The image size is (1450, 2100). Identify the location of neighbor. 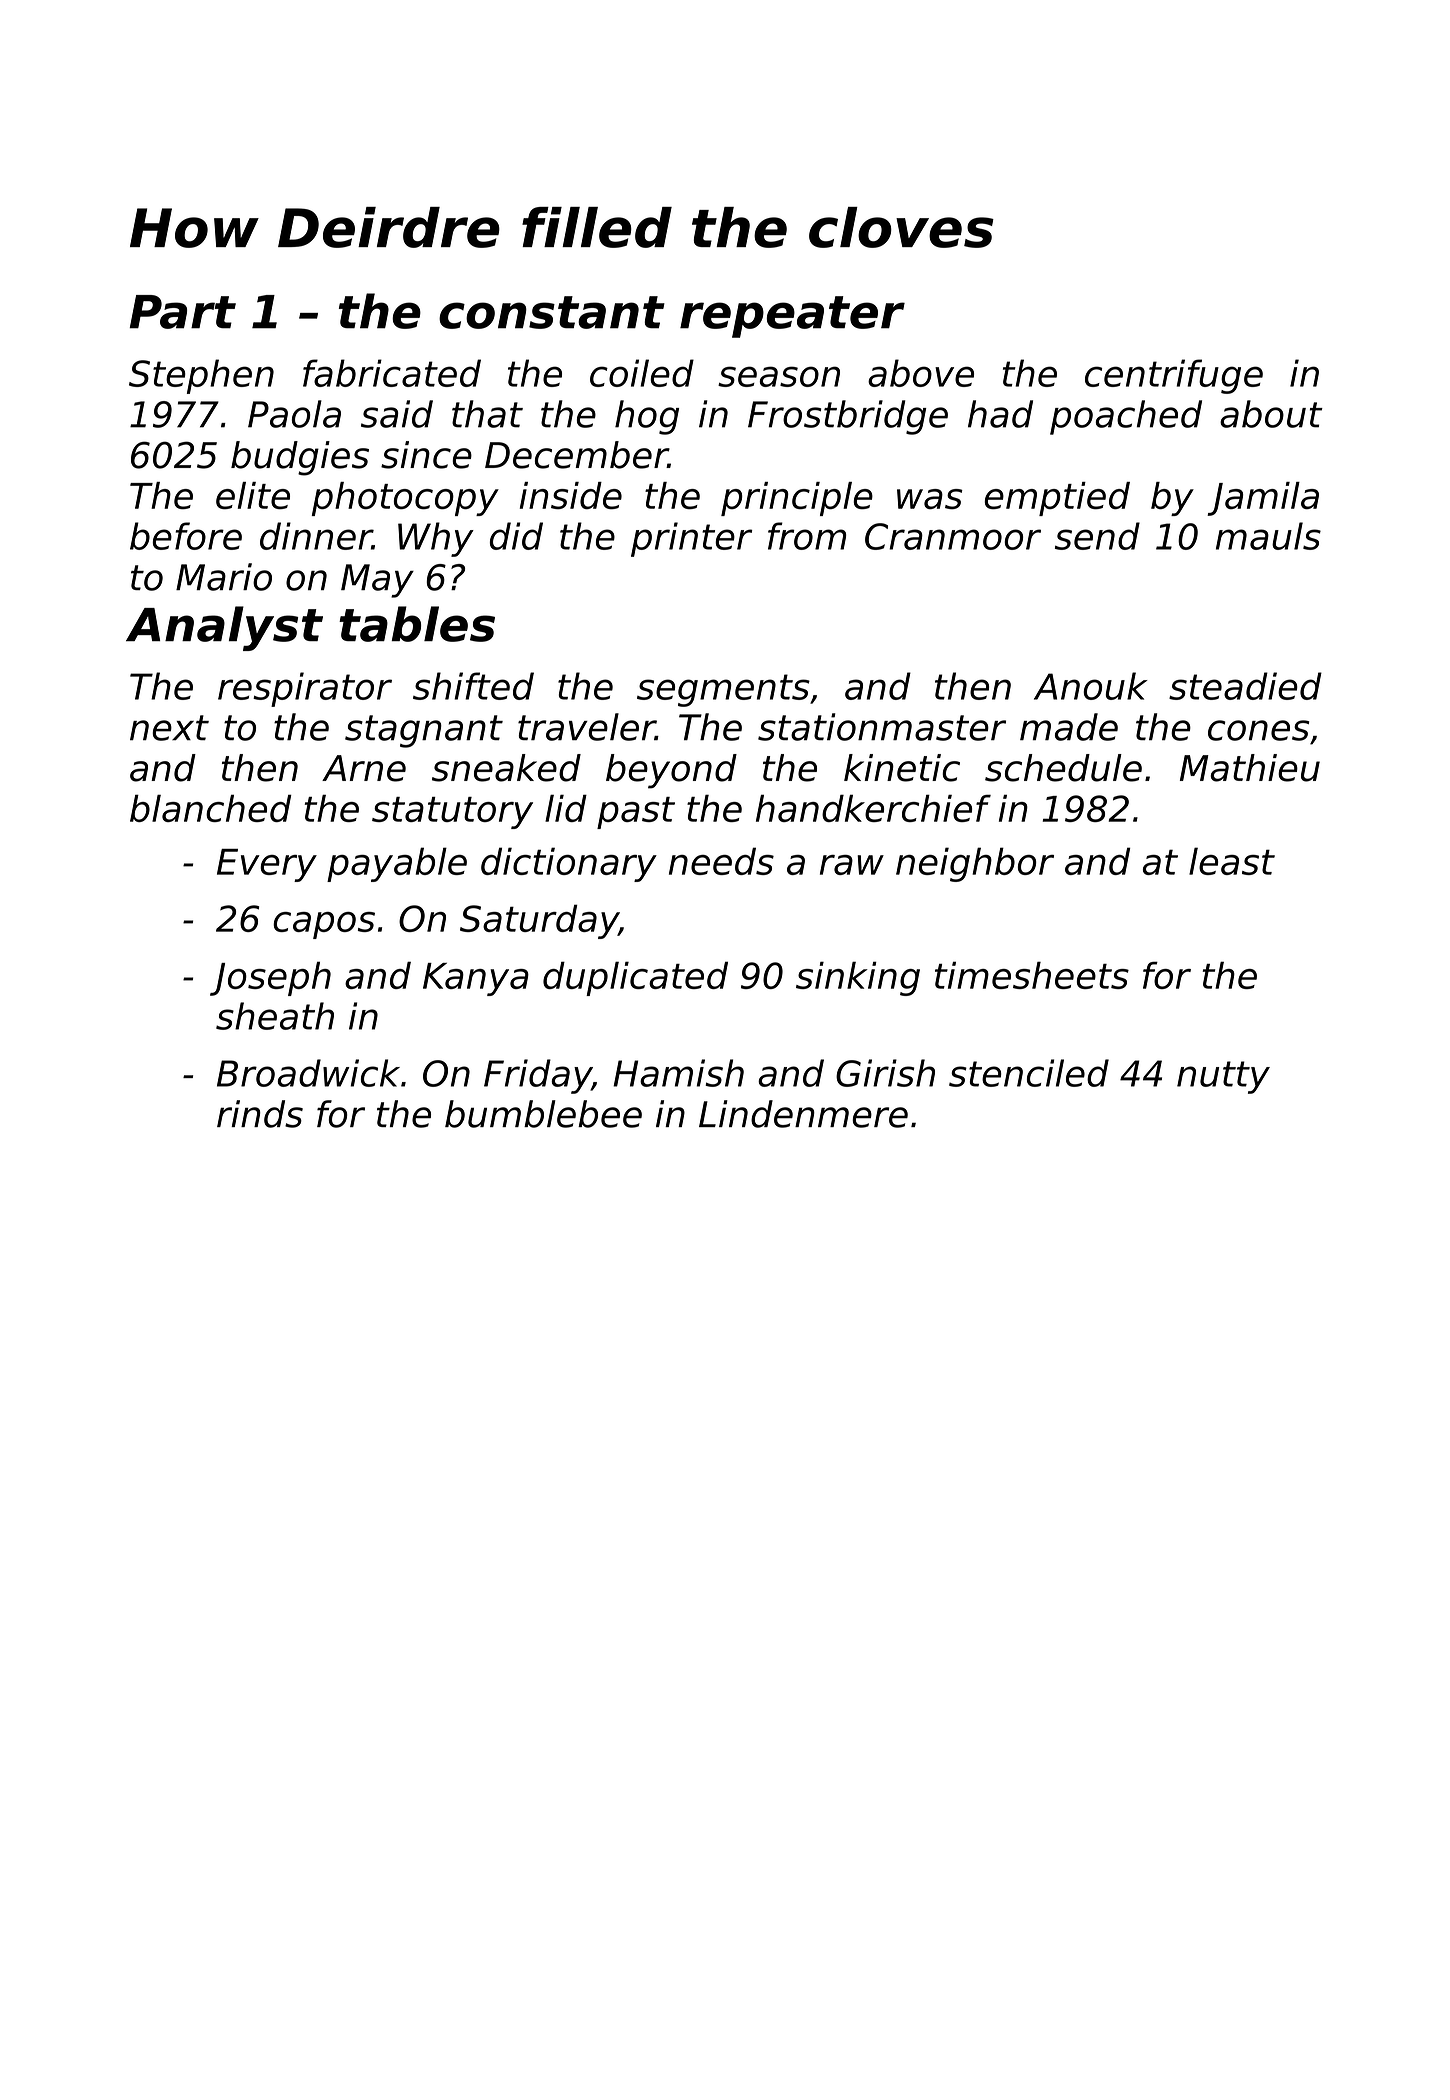
(975, 864).
